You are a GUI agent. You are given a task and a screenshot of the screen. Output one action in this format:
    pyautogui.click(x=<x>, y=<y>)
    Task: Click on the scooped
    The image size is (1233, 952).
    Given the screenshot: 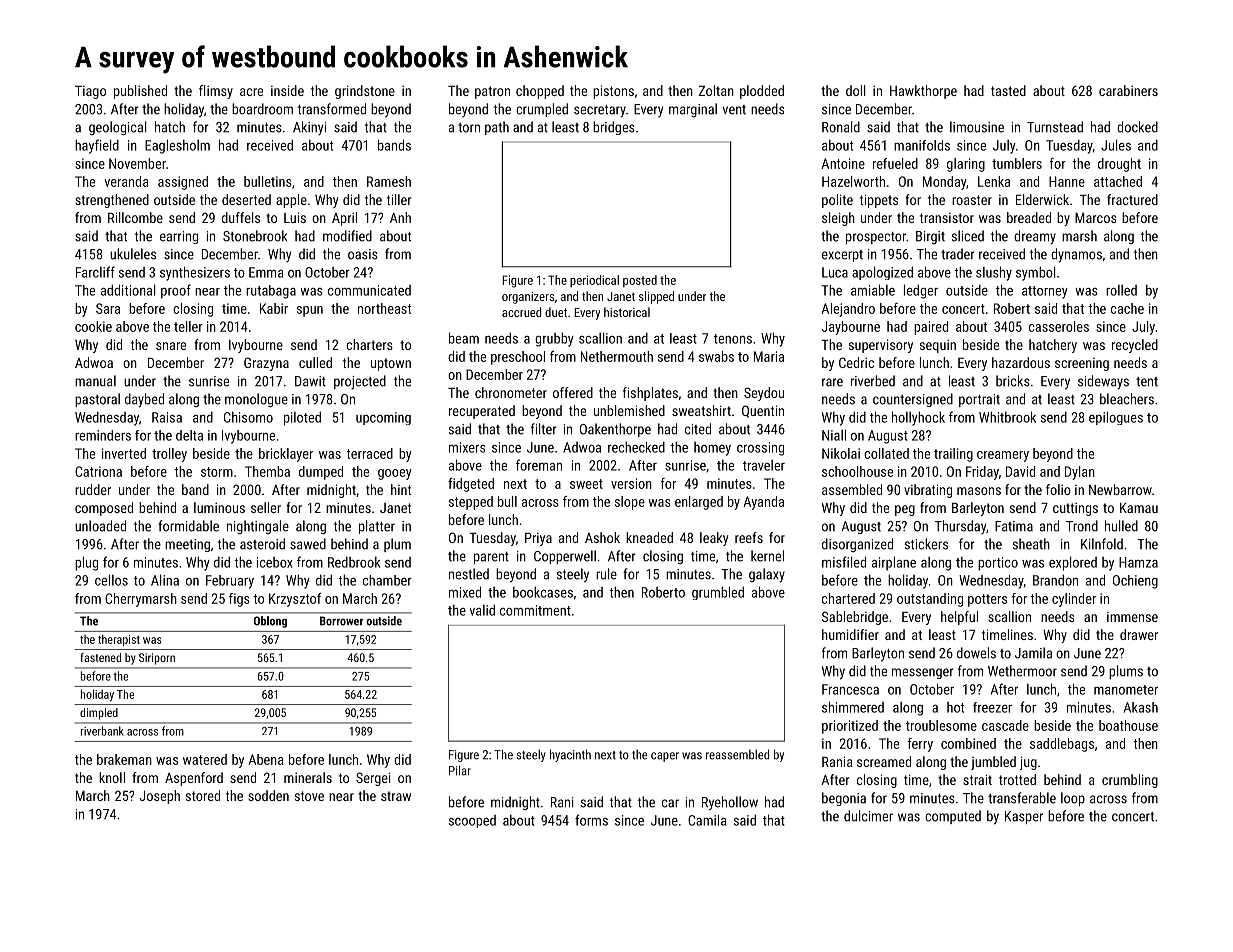 What is the action you would take?
    pyautogui.click(x=472, y=821)
